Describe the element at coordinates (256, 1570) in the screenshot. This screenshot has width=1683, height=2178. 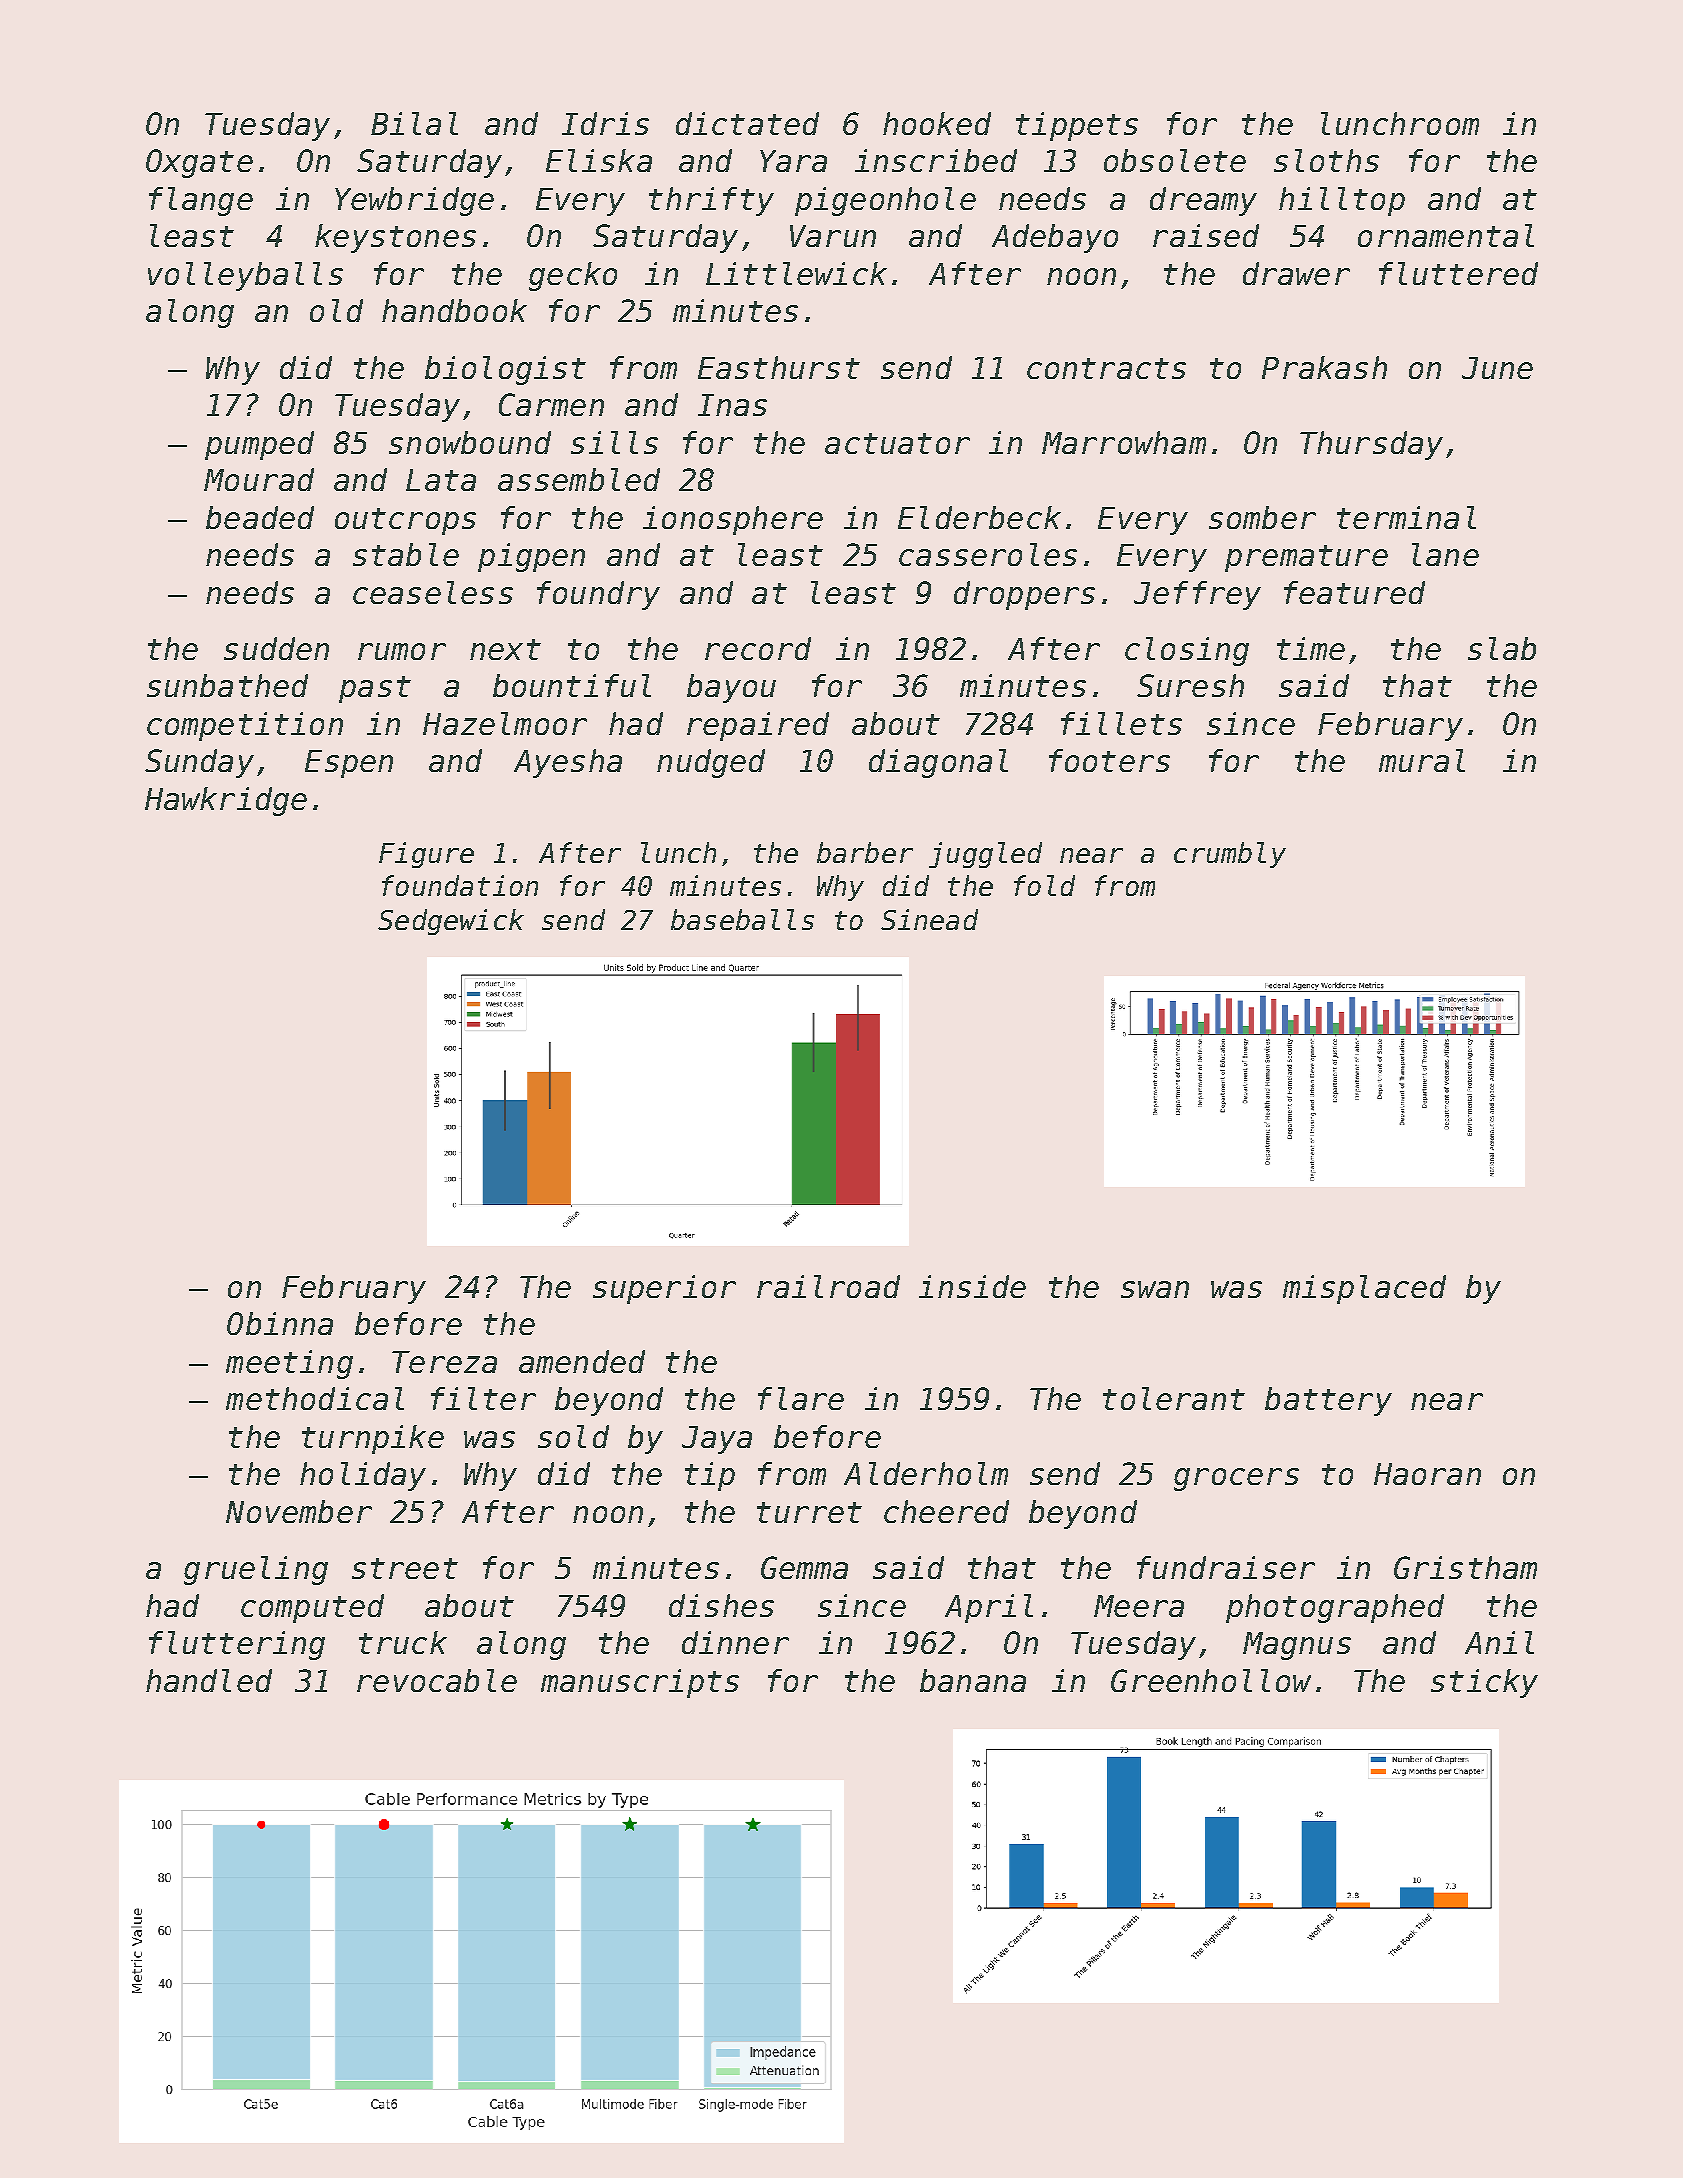
I see `grueling` at that location.
